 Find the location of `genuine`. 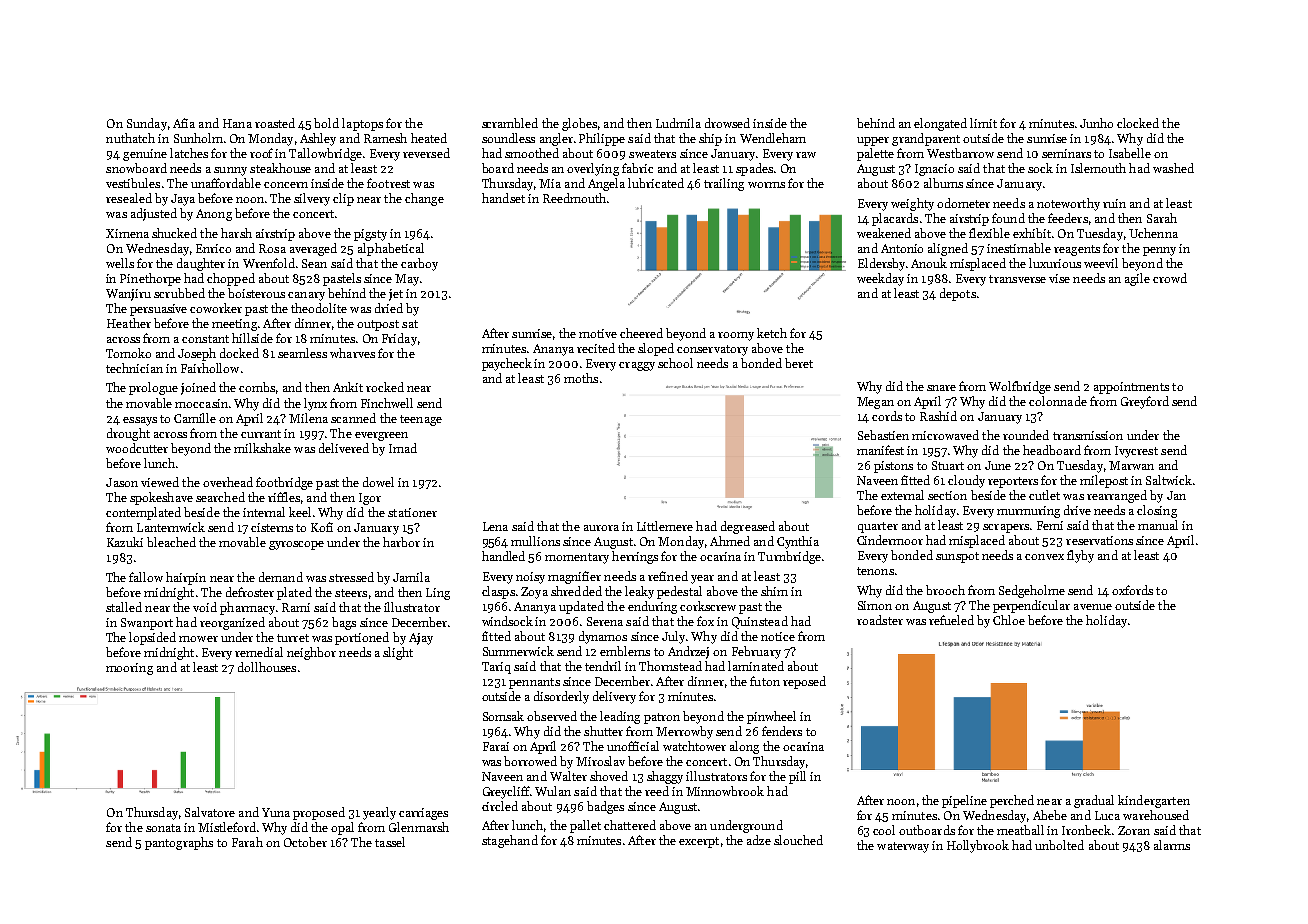

genuine is located at coordinates (145, 155).
